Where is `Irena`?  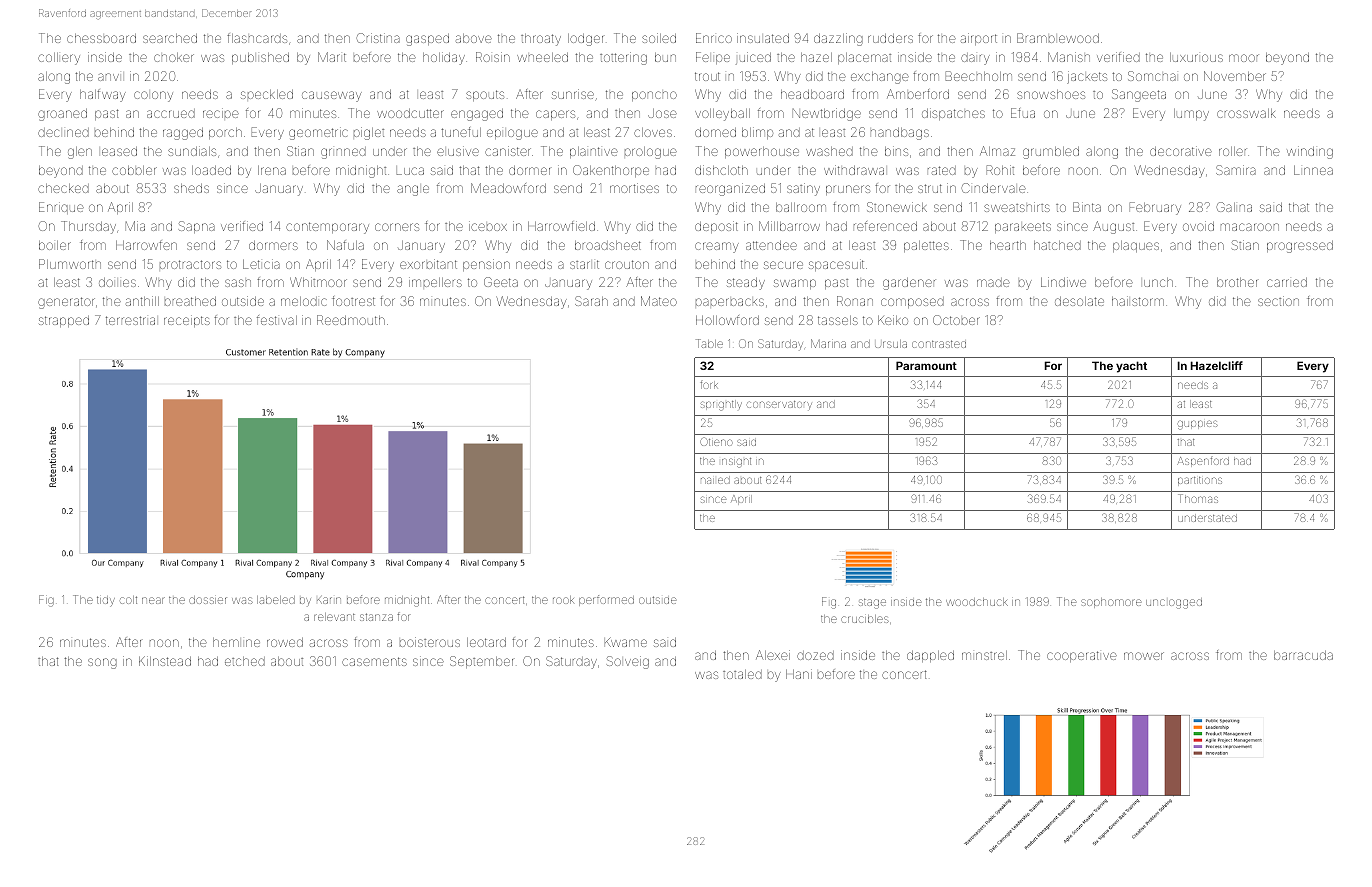 Irena is located at coordinates (272, 170).
